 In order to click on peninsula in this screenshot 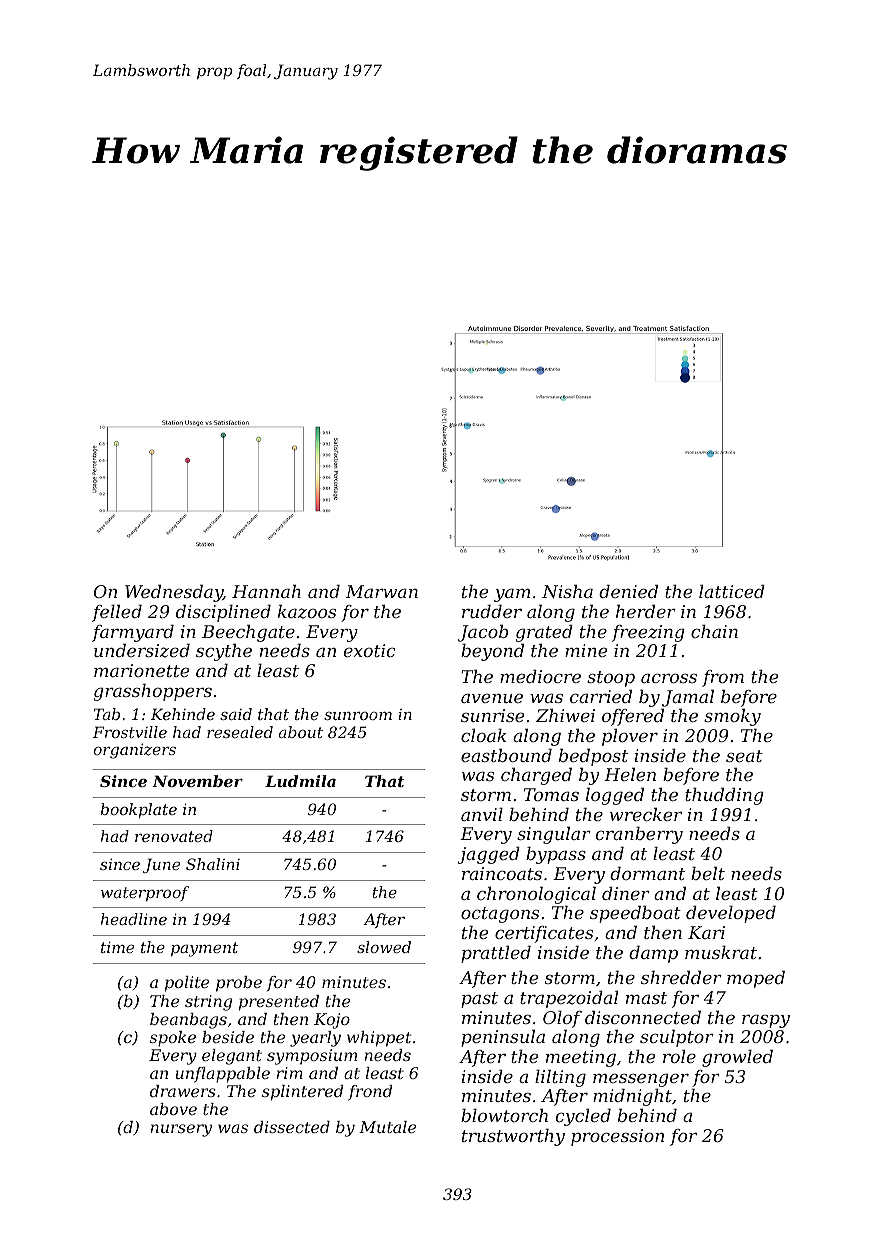, I will do `click(503, 1038)`.
